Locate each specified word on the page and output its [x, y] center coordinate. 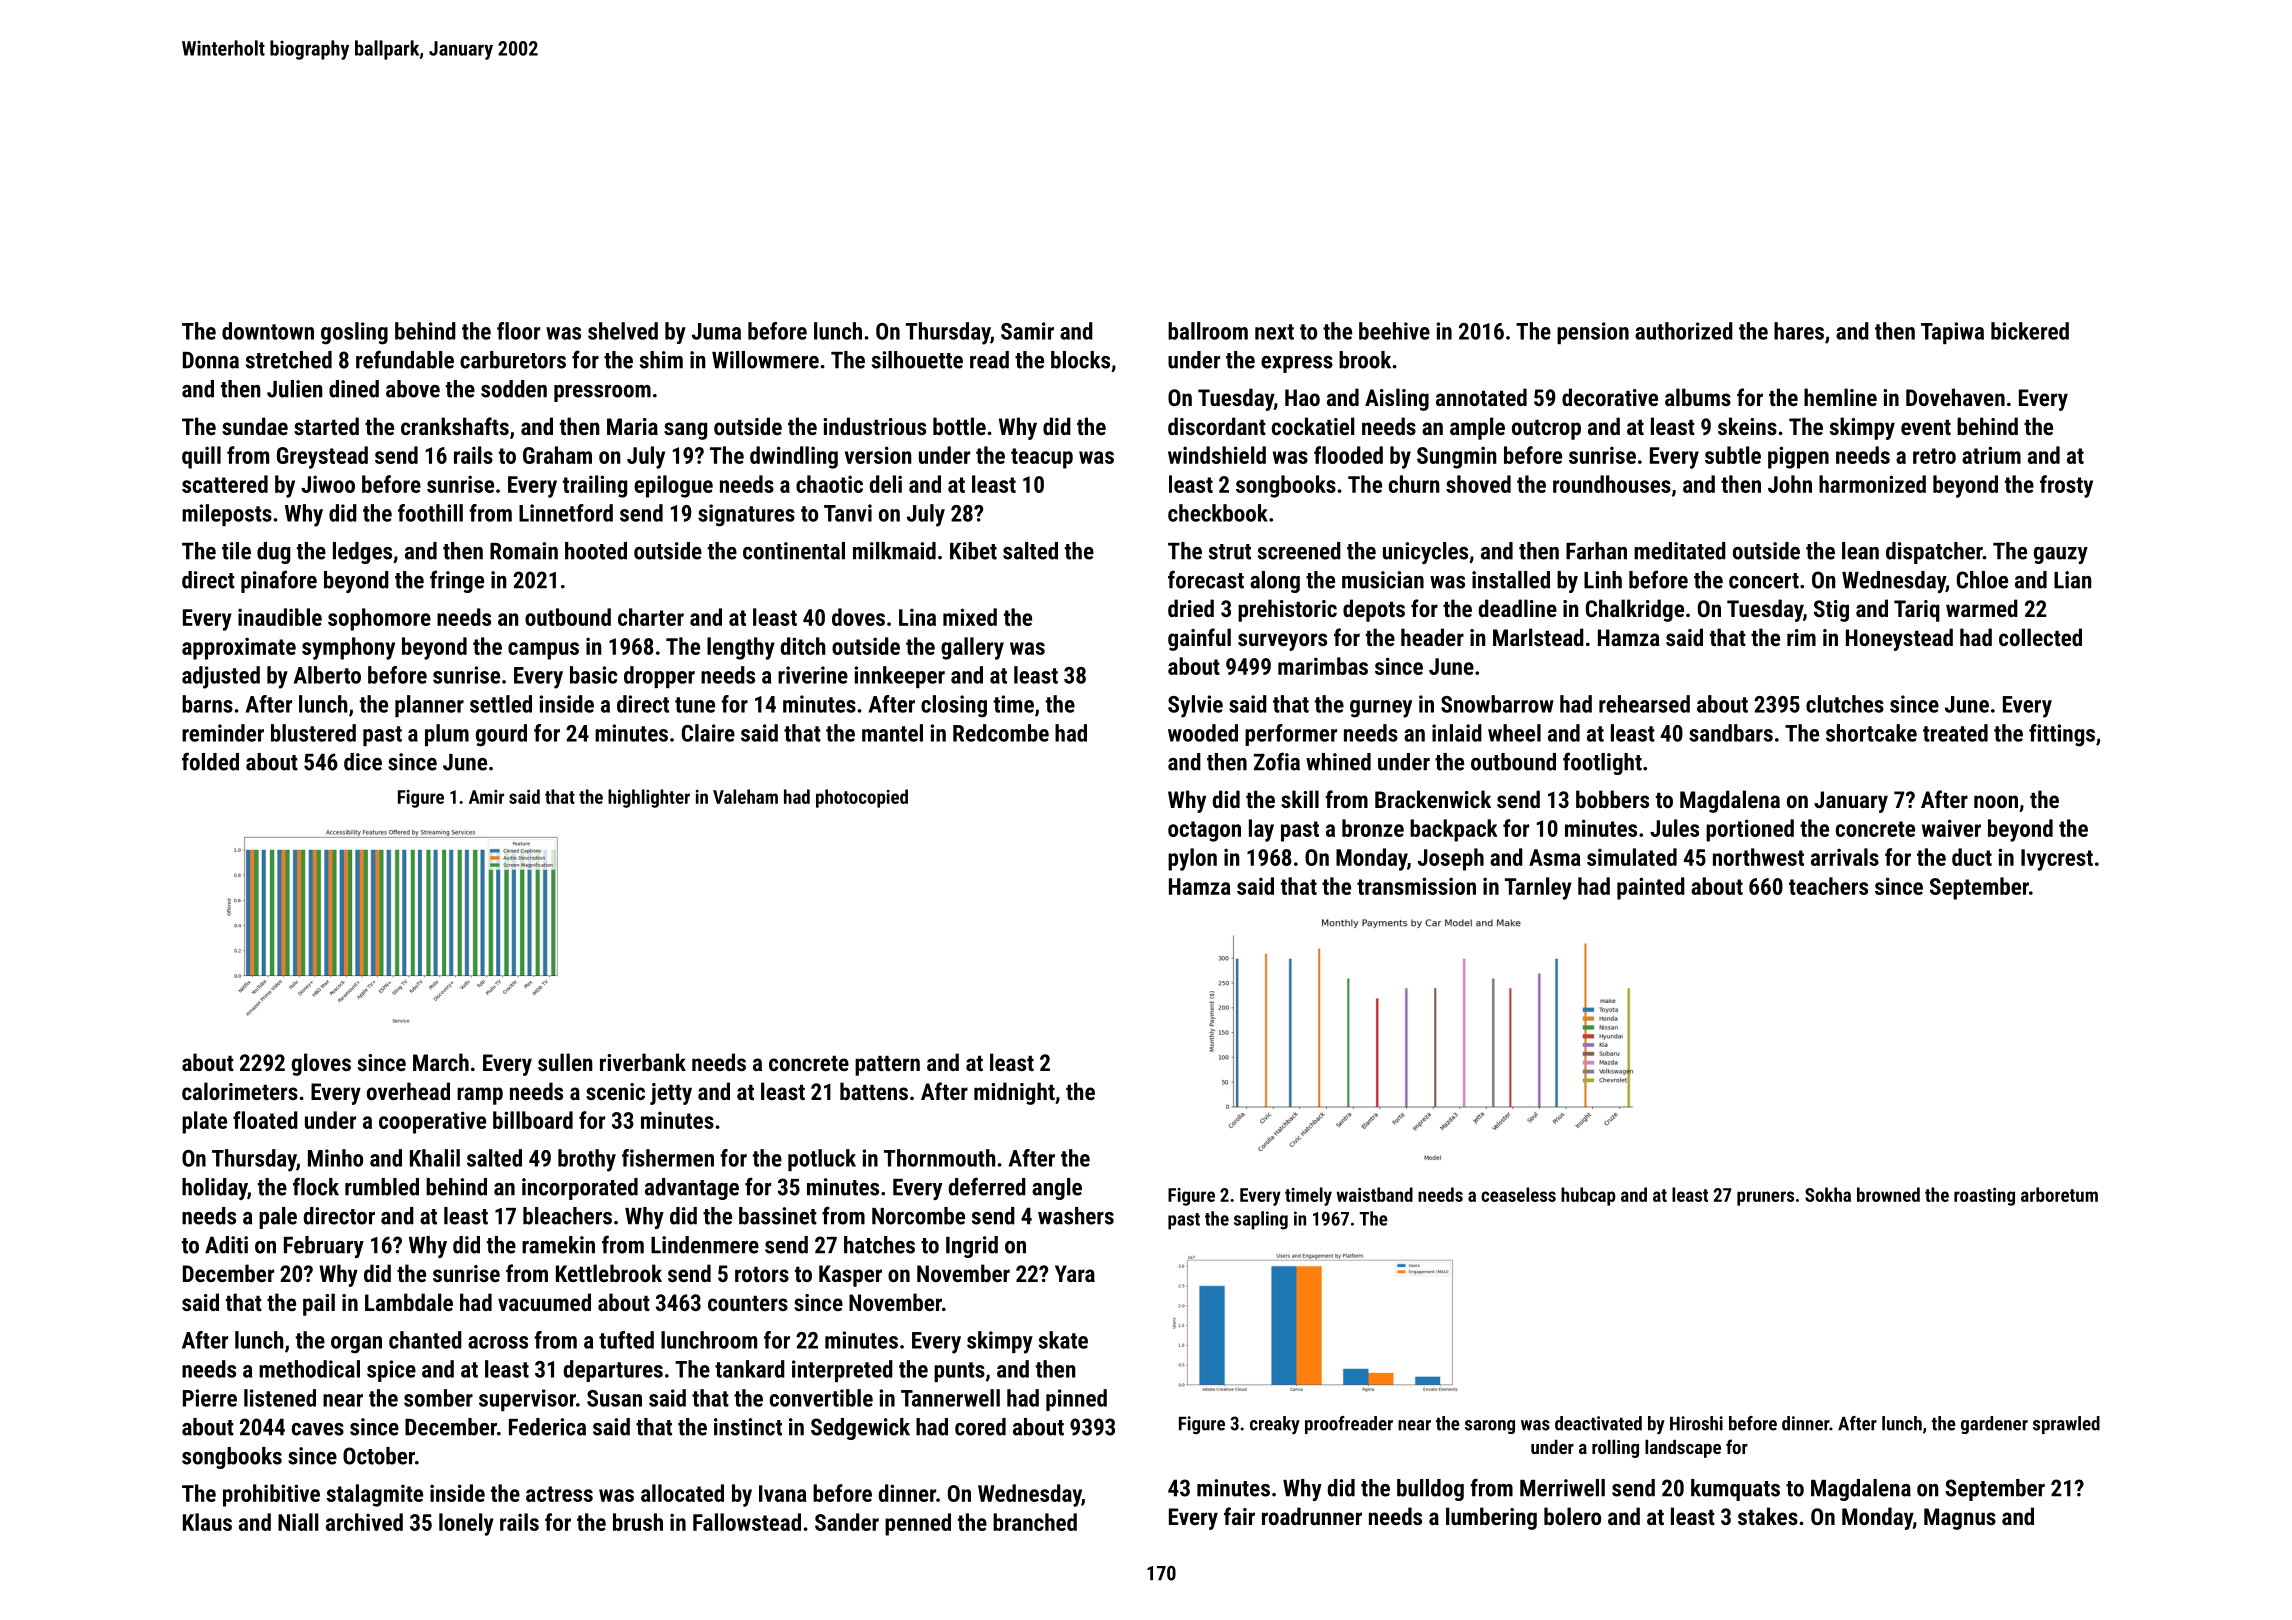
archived [364, 1522]
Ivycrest [2057, 860]
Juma [716, 331]
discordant [1217, 426]
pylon [1192, 859]
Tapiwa [1952, 333]
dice [363, 762]
